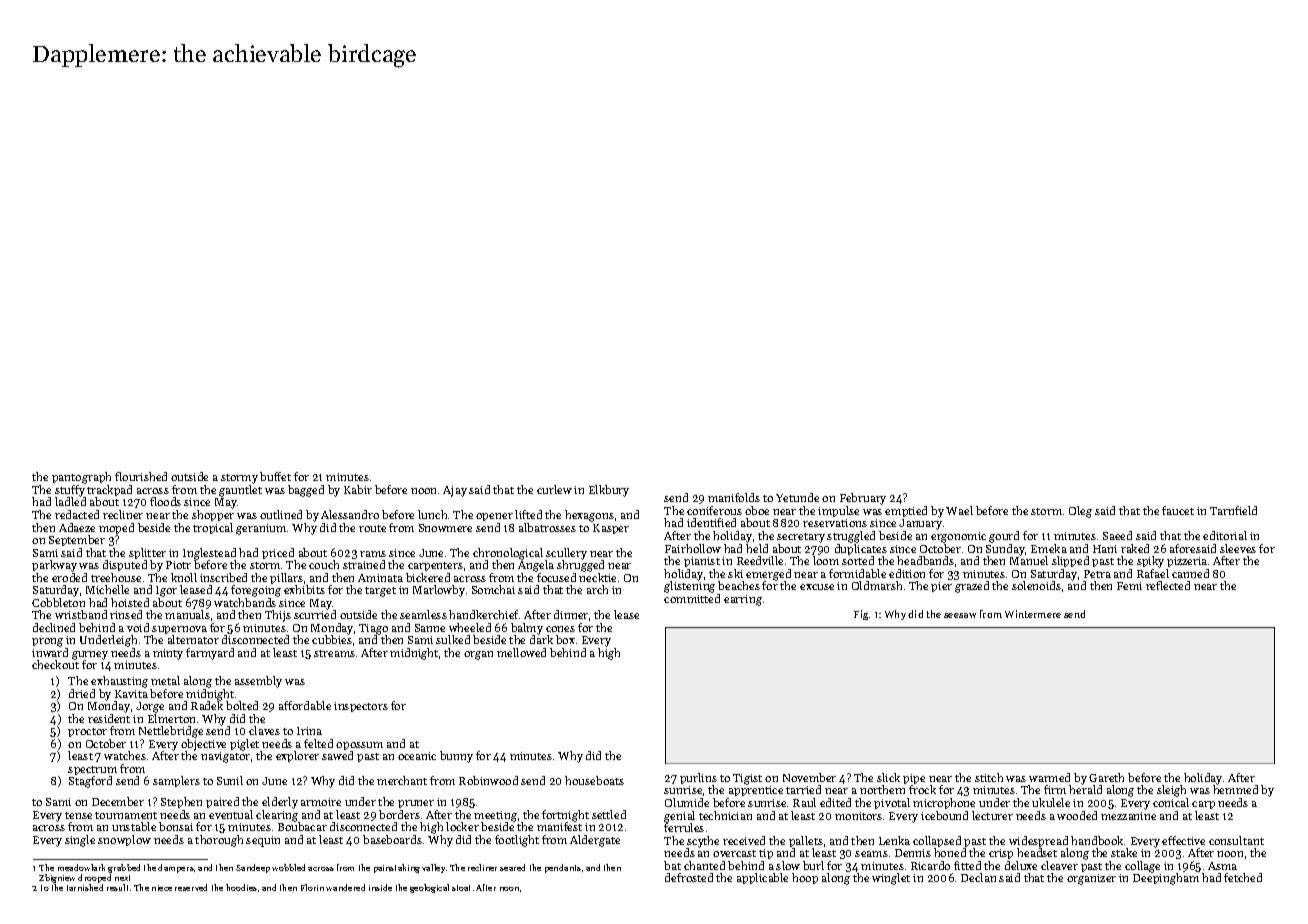  What do you see at coordinates (187, 614) in the screenshot?
I see `manuals` at bounding box center [187, 614].
